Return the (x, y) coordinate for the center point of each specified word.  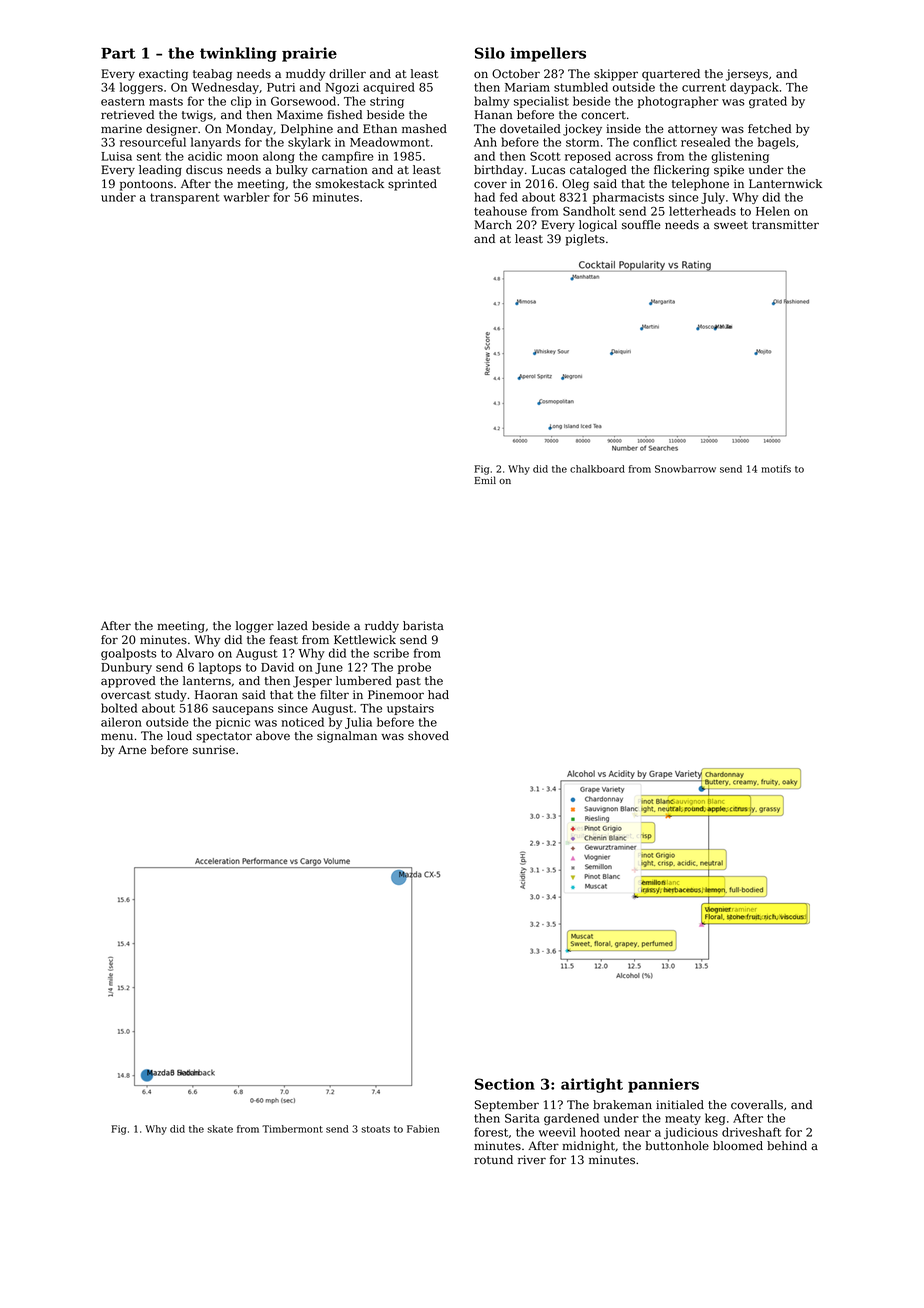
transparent (185, 198)
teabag (212, 75)
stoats (375, 1129)
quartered (671, 75)
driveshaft (752, 1132)
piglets (585, 240)
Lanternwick (785, 184)
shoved (428, 735)
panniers (663, 1085)
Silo (490, 53)
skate (220, 1129)
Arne (132, 749)
